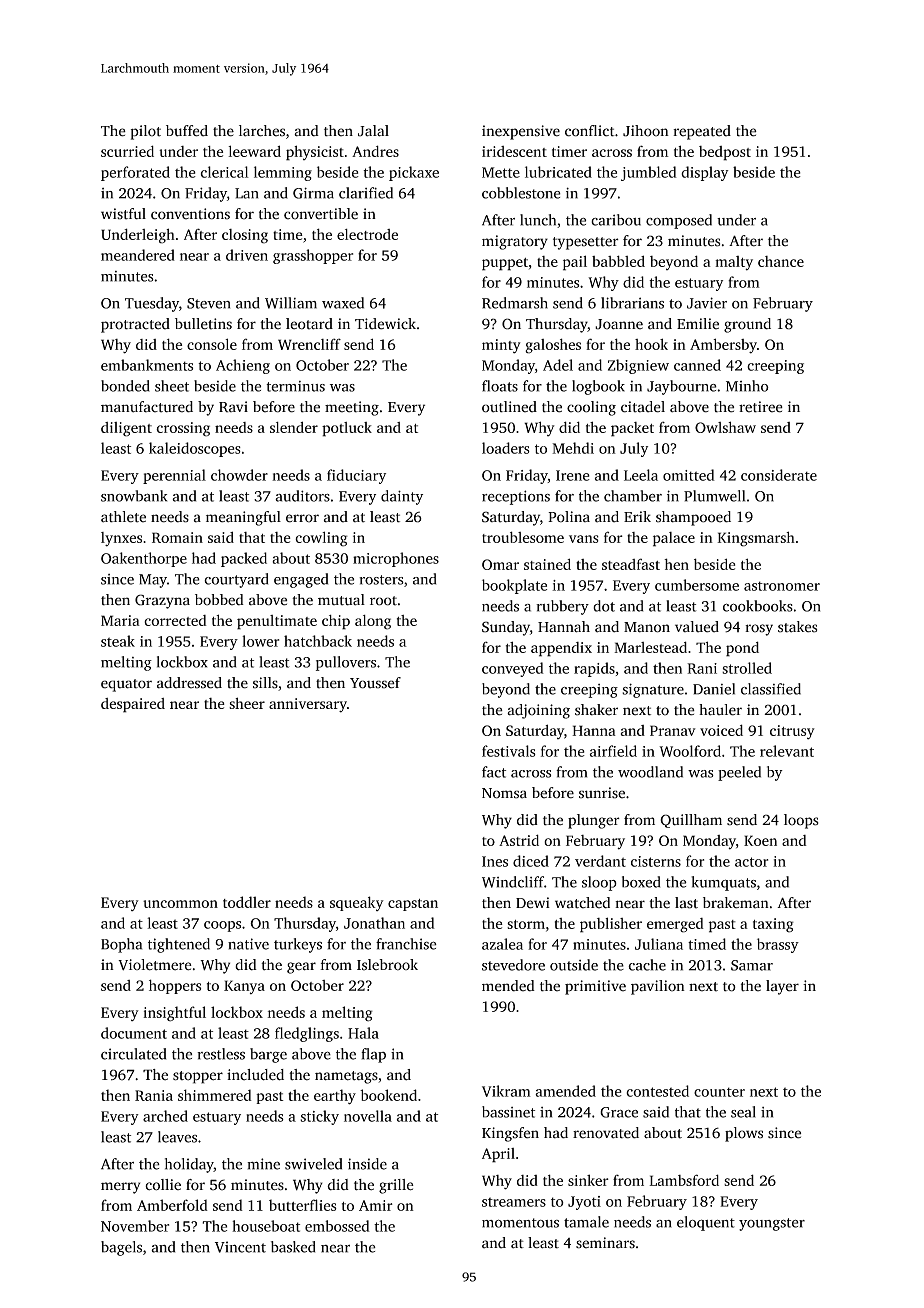 This screenshot has height=1308, width=924. What do you see at coordinates (121, 1248) in the screenshot?
I see `bagels` at bounding box center [121, 1248].
